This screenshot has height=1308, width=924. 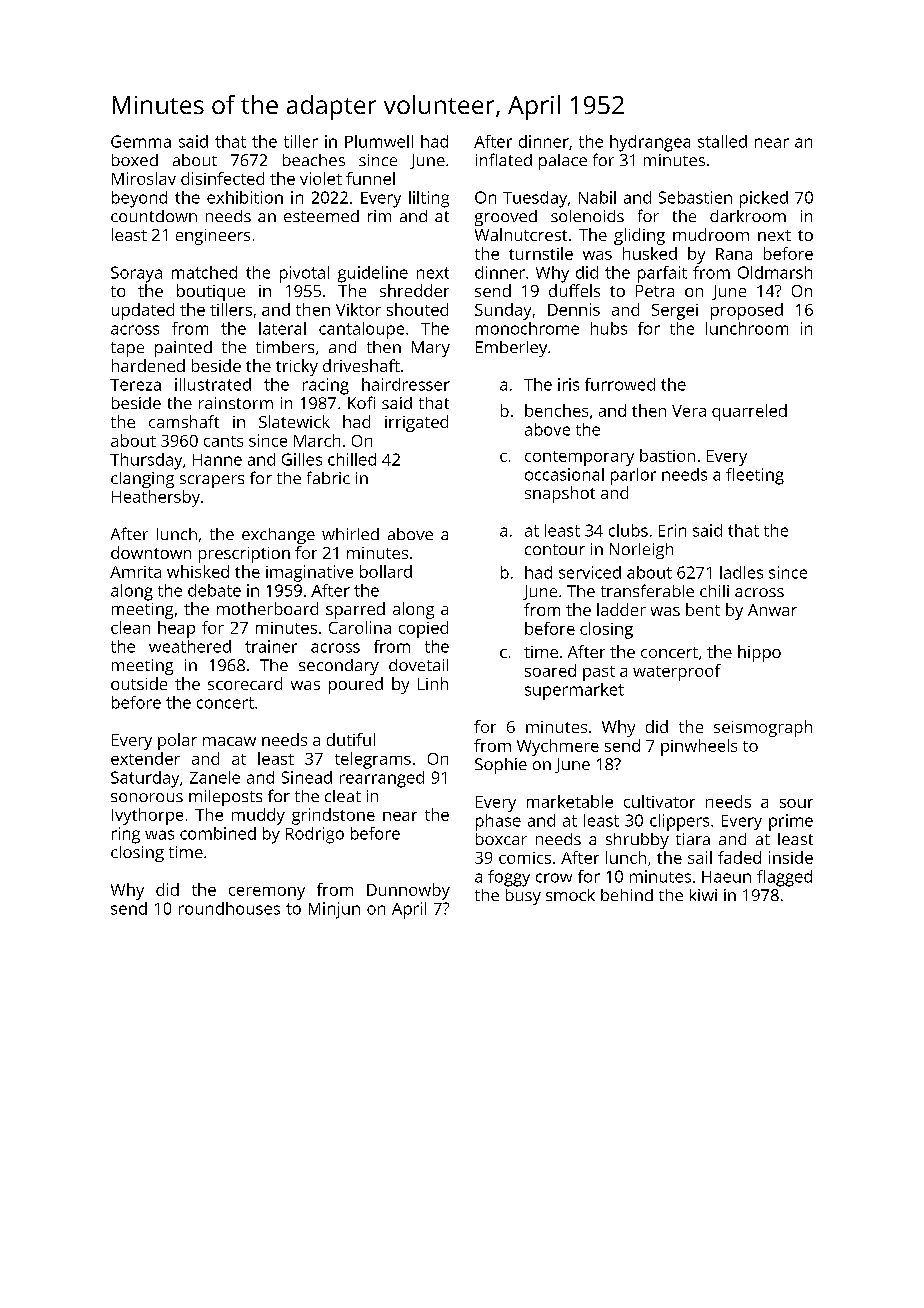 What do you see at coordinates (722, 141) in the screenshot?
I see `stalled` at bounding box center [722, 141].
